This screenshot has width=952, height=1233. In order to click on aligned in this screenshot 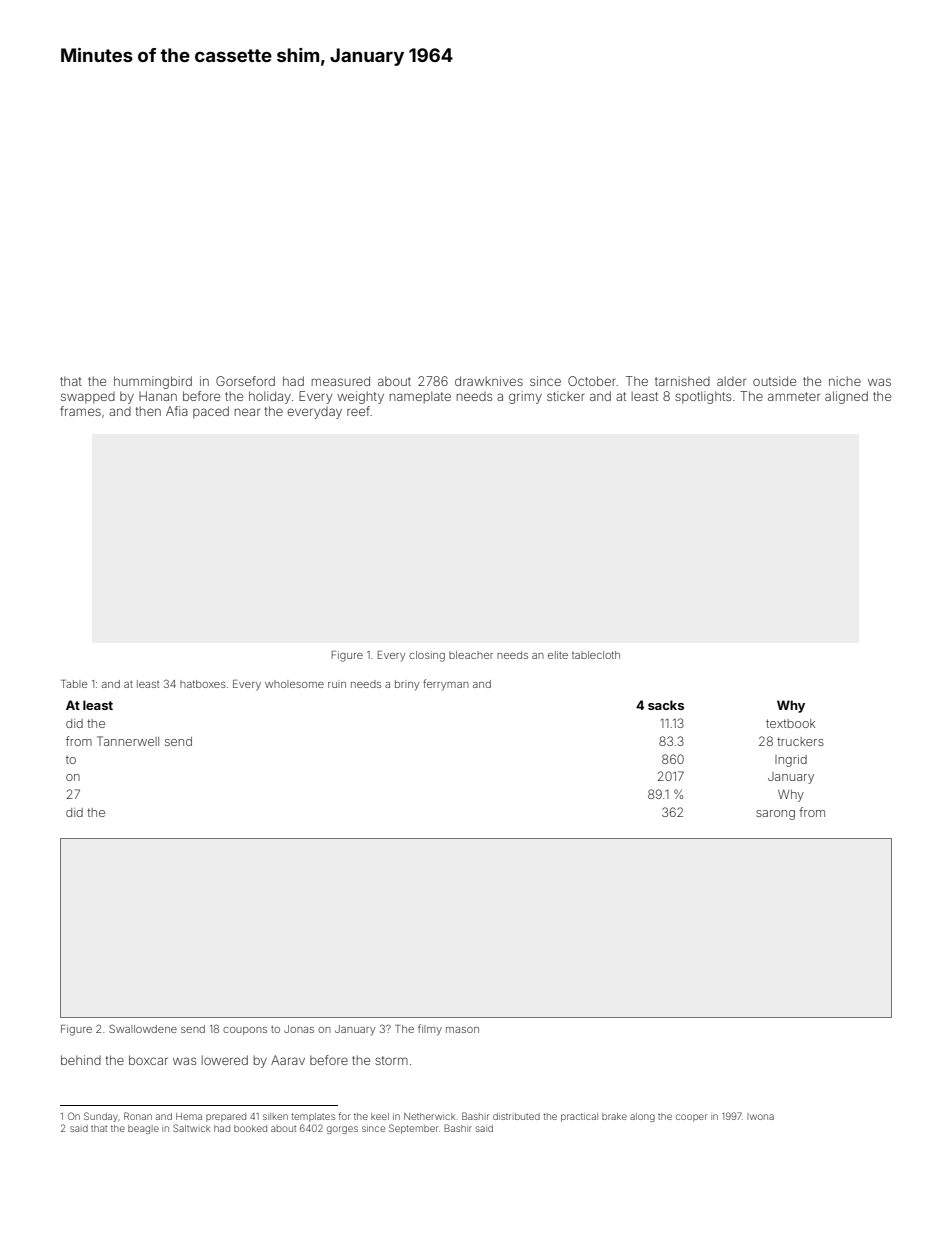, I will do `click(846, 397)`.
